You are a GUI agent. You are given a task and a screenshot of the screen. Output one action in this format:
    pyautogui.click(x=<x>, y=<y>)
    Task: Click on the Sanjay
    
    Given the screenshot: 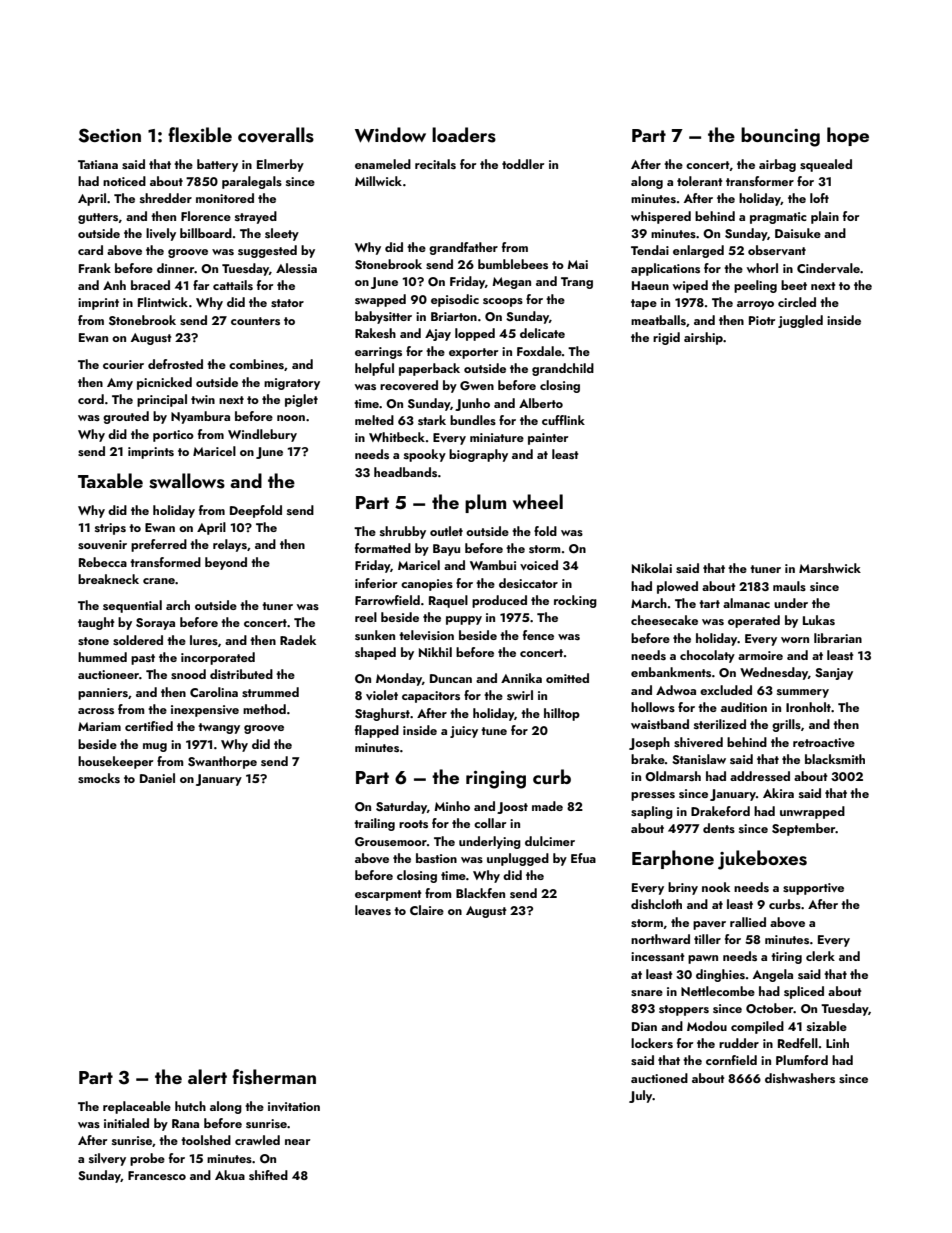 What is the action you would take?
    pyautogui.click(x=834, y=674)
